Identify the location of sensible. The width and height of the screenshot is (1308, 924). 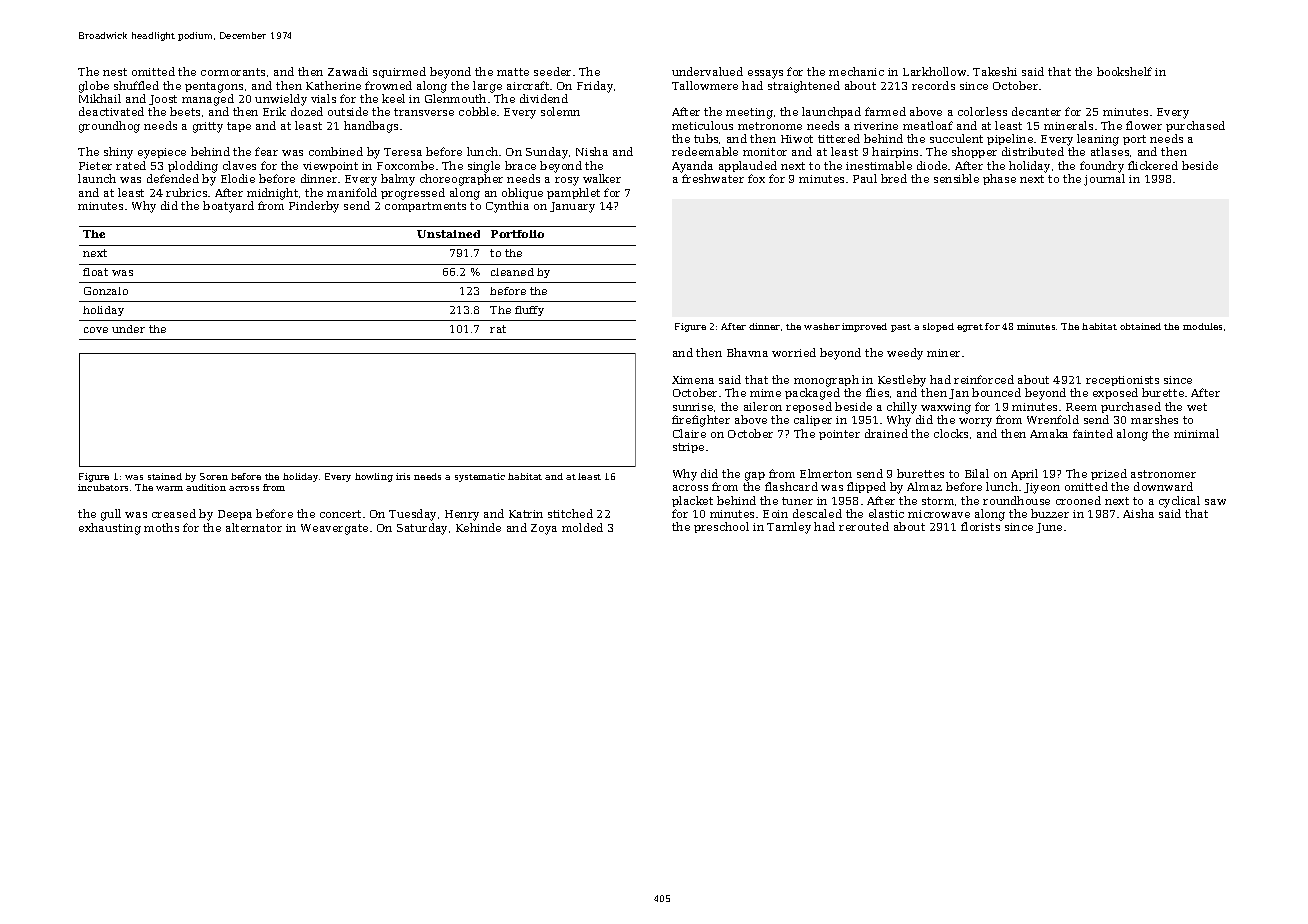
(956, 178).
